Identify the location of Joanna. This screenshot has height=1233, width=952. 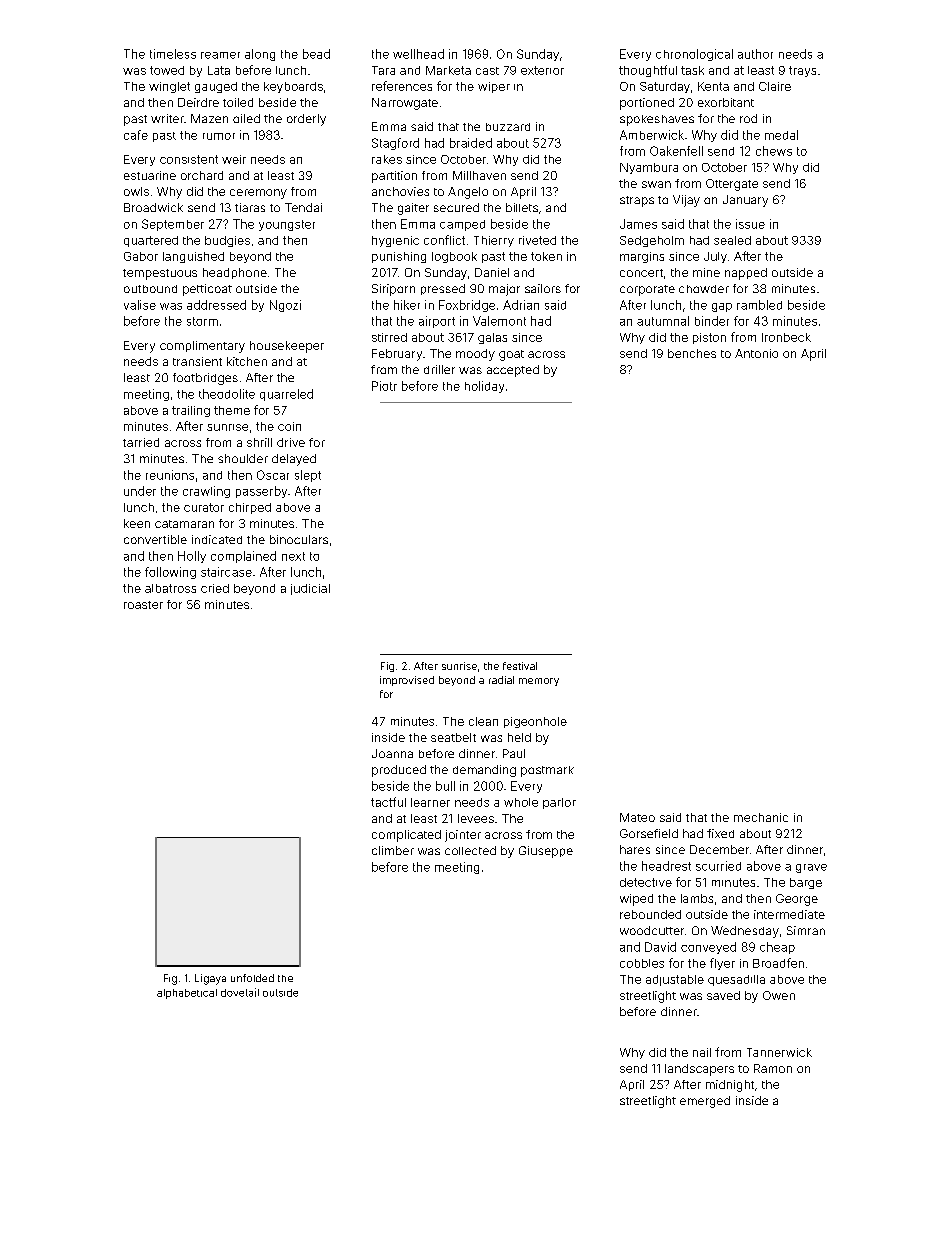
(392, 753).
